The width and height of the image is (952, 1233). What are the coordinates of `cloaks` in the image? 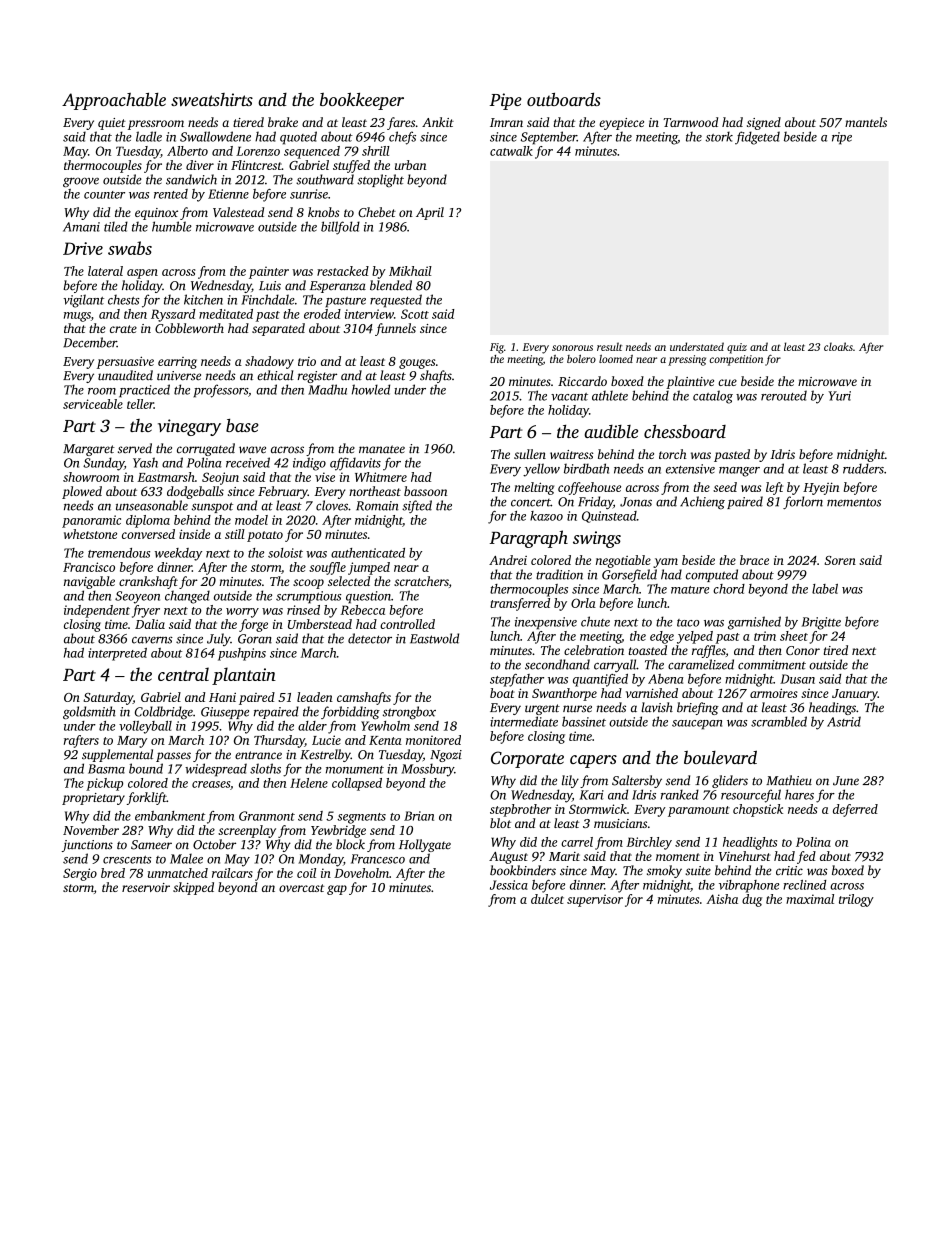 It's located at (838, 346).
